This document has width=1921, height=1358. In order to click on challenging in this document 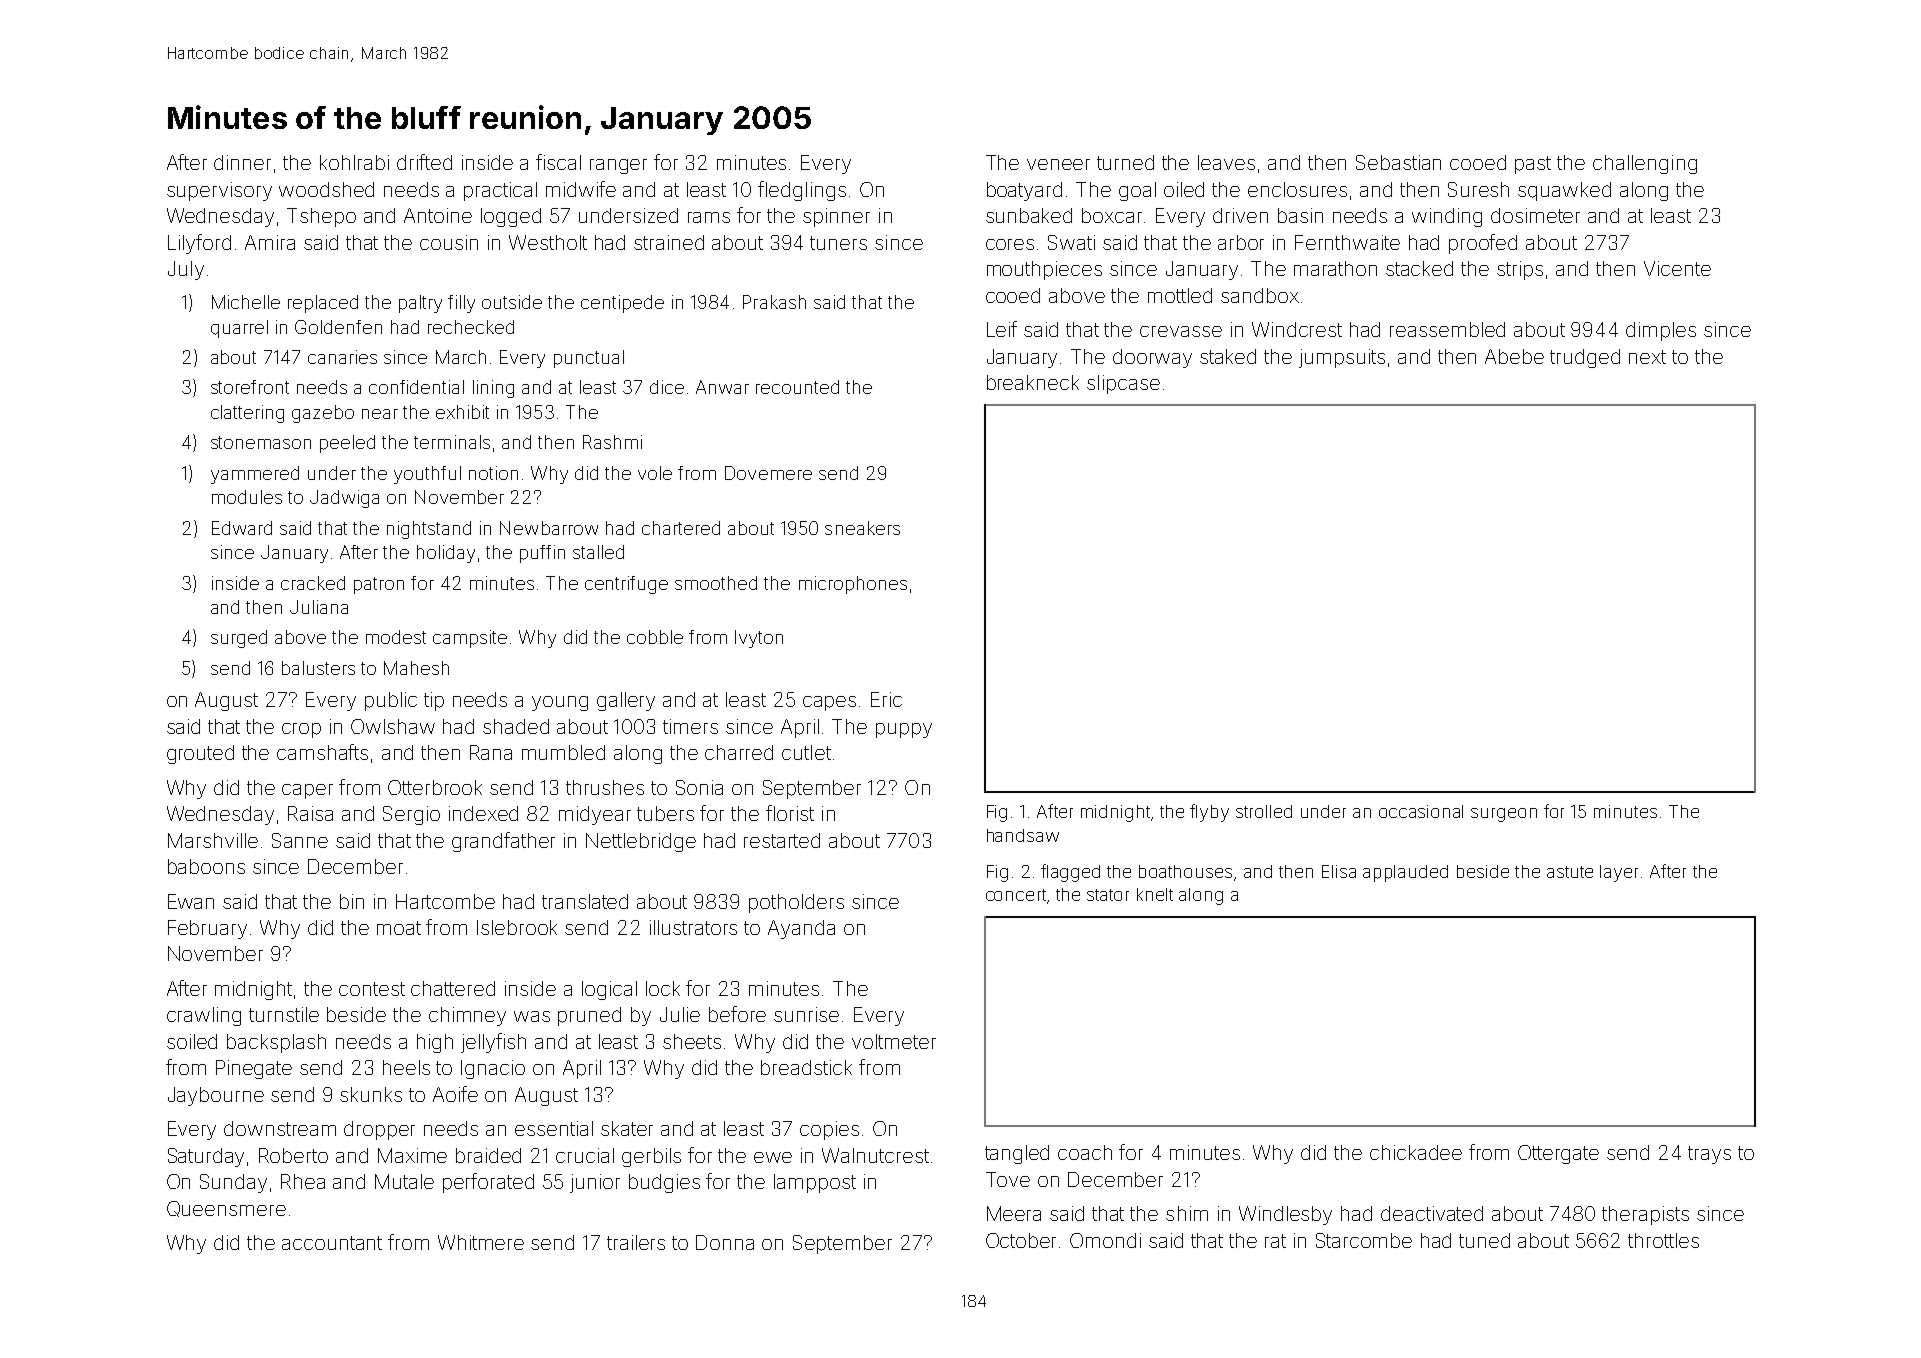, I will do `click(1645, 164)`.
